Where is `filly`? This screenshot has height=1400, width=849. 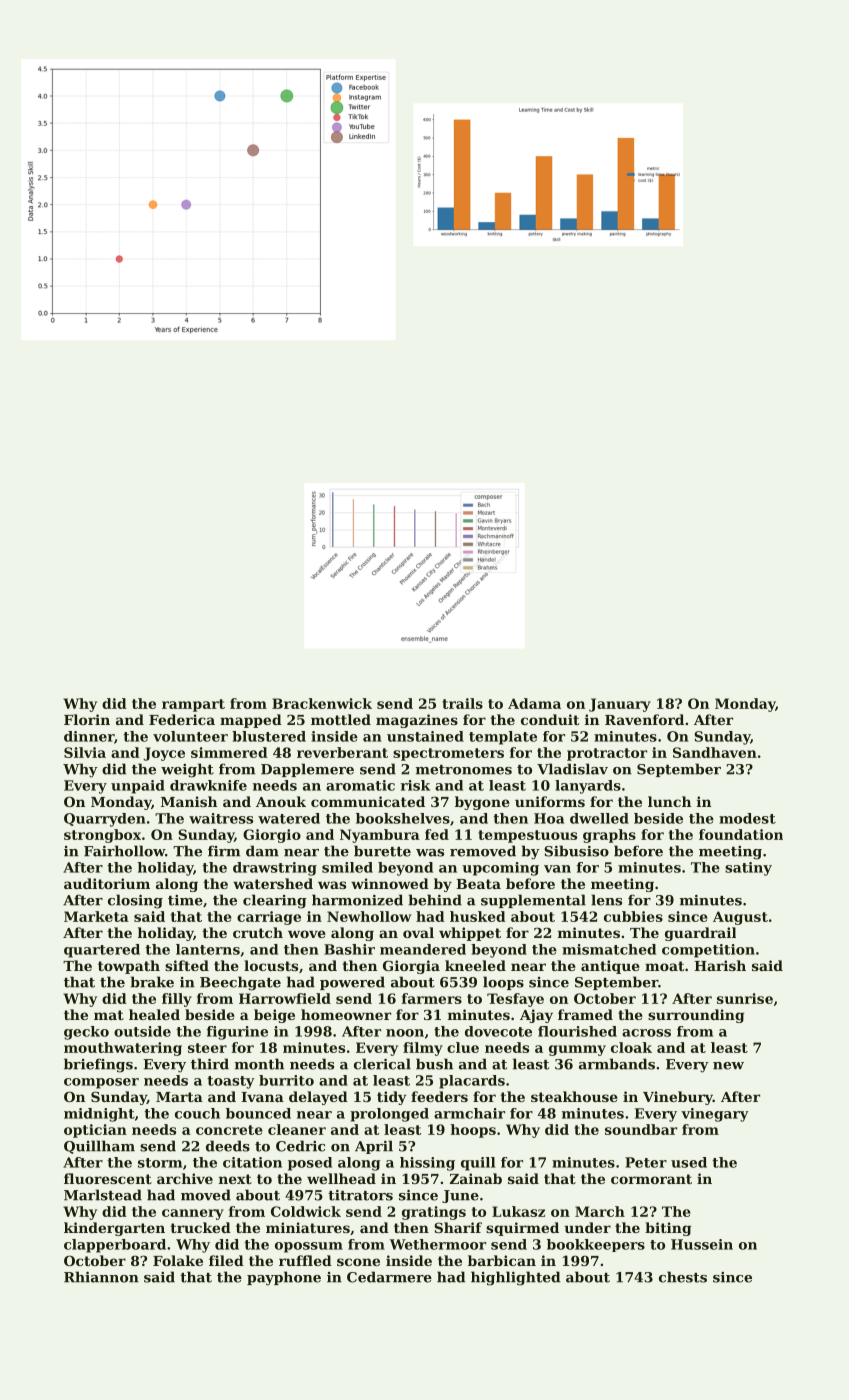 filly is located at coordinates (177, 1000).
